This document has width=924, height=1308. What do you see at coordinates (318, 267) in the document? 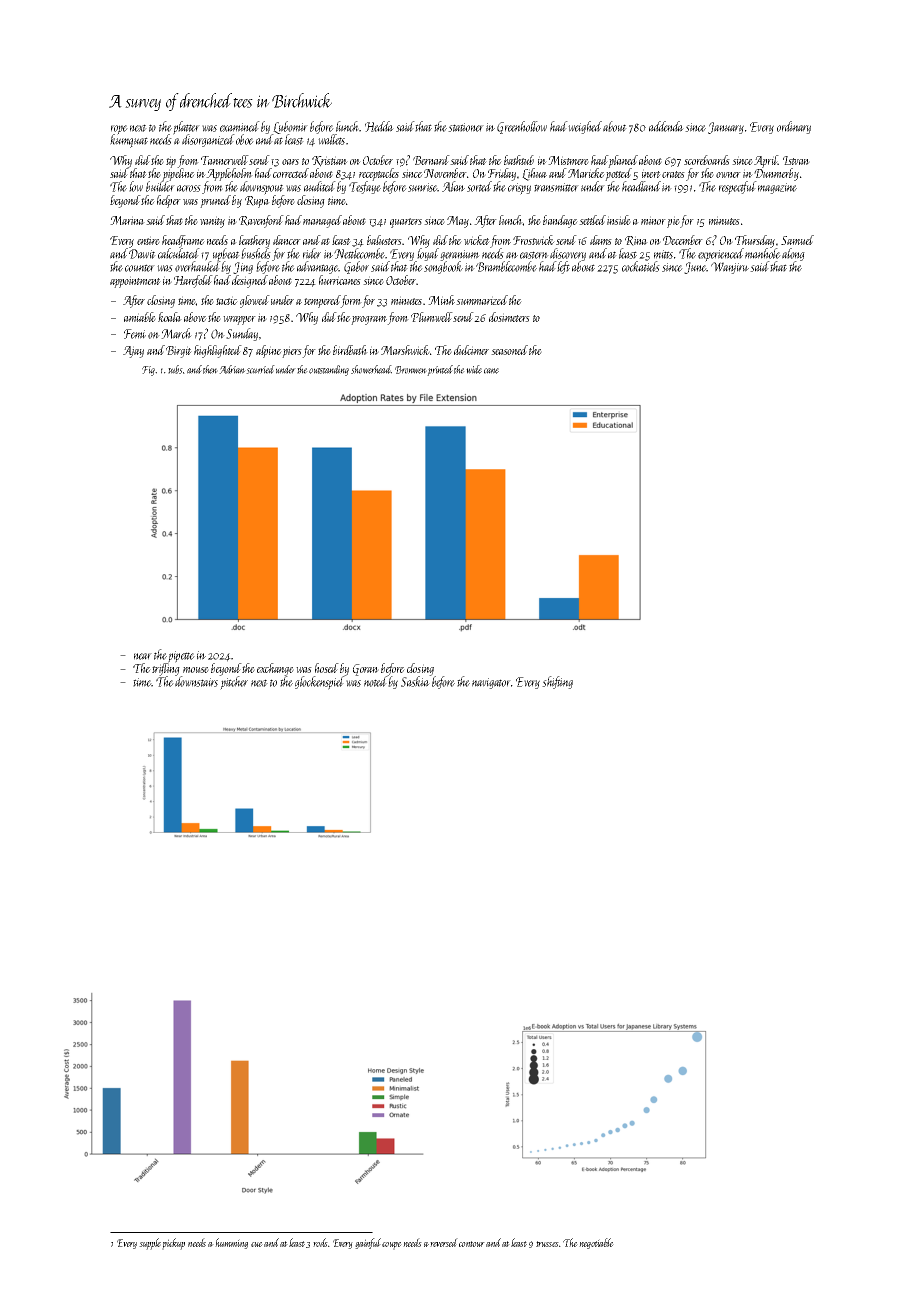
I see `advantage` at bounding box center [318, 267].
